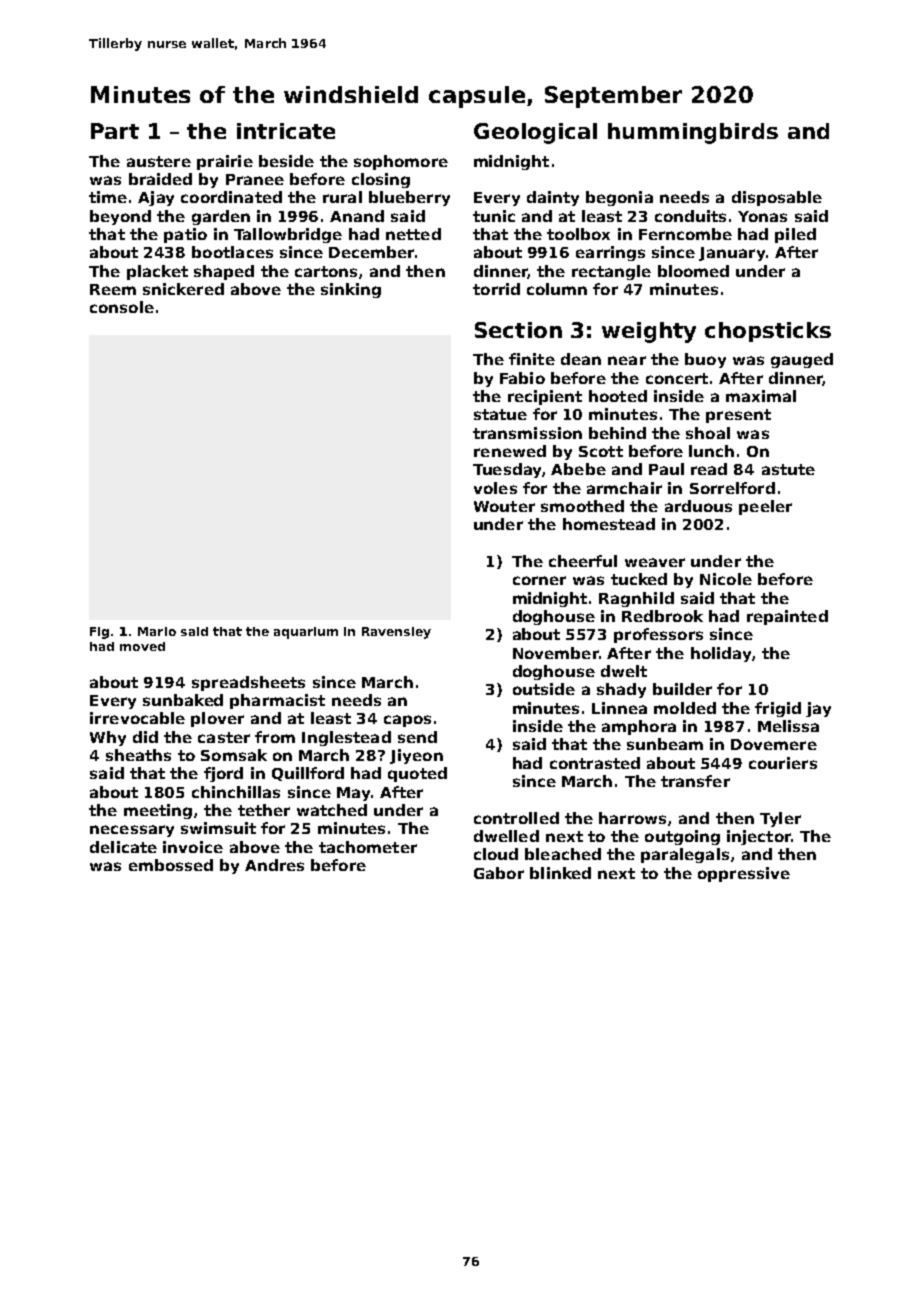 The height and width of the screenshot is (1308, 924). I want to click on Wouter, so click(504, 506).
